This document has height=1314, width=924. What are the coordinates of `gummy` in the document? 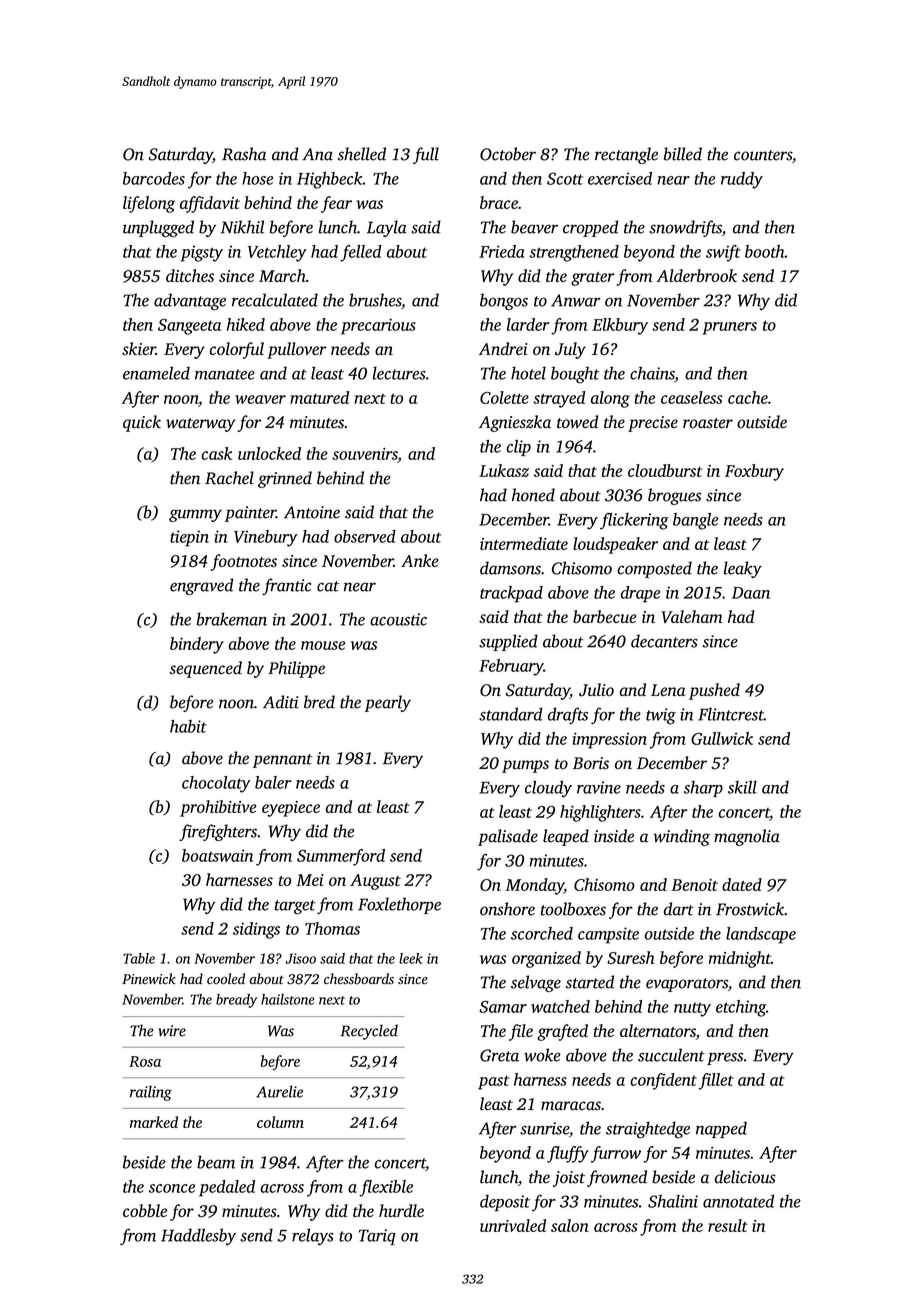 It's located at (195, 515).
